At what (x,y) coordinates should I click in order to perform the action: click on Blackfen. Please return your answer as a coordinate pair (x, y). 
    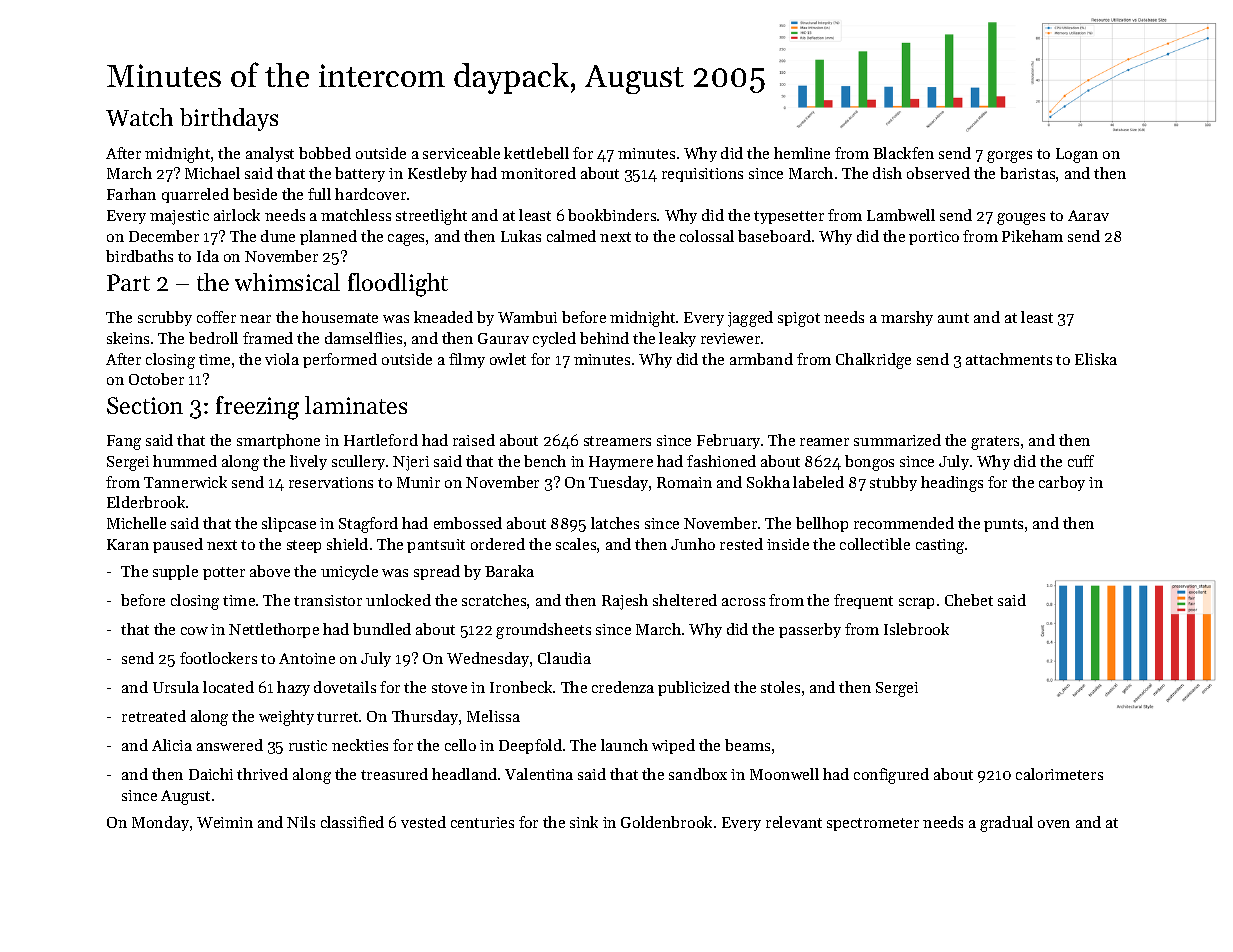
    Looking at the image, I should click on (903, 153).
